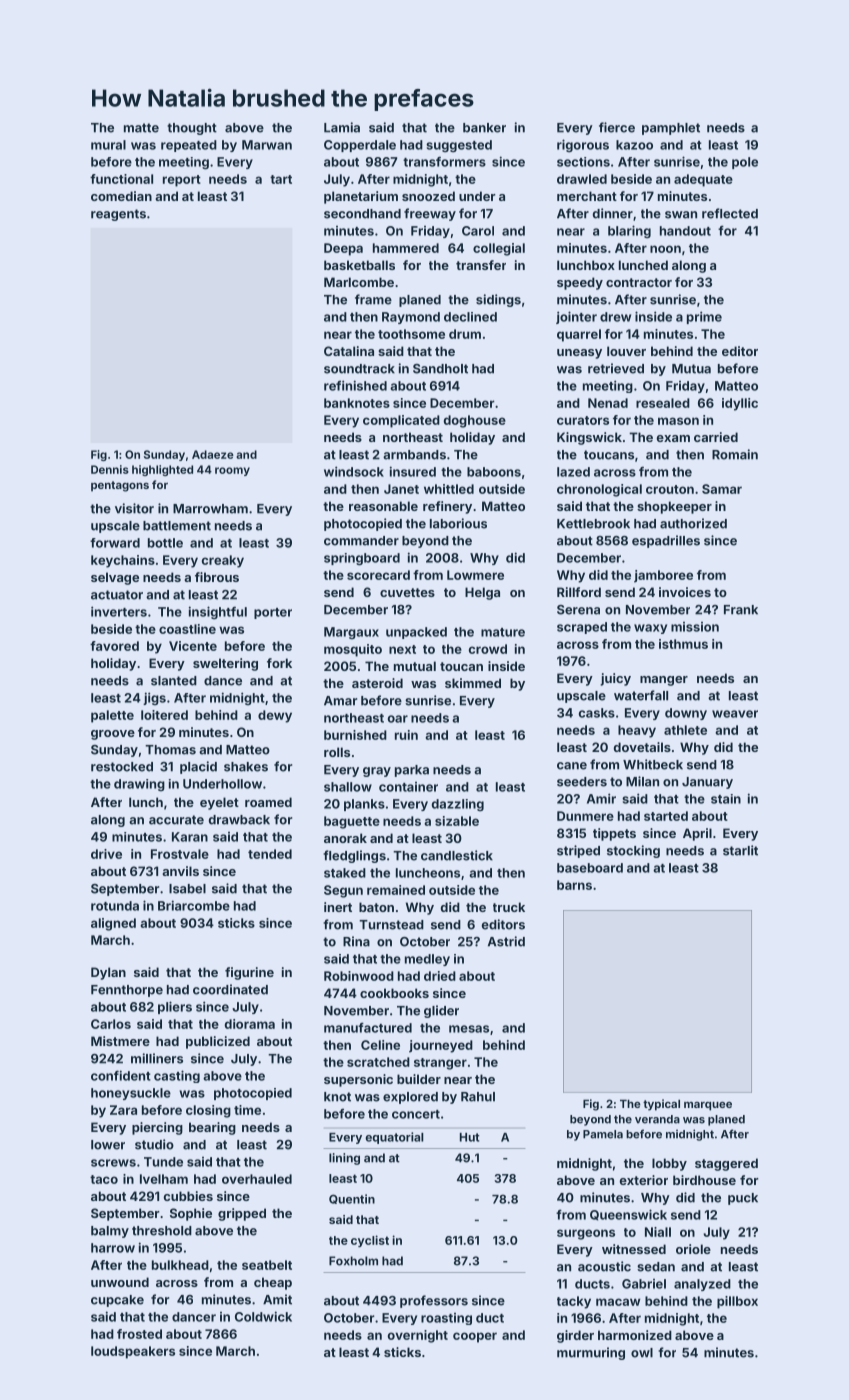 This document has height=1400, width=849. What do you see at coordinates (133, 1352) in the document?
I see `loudspeakers` at bounding box center [133, 1352].
